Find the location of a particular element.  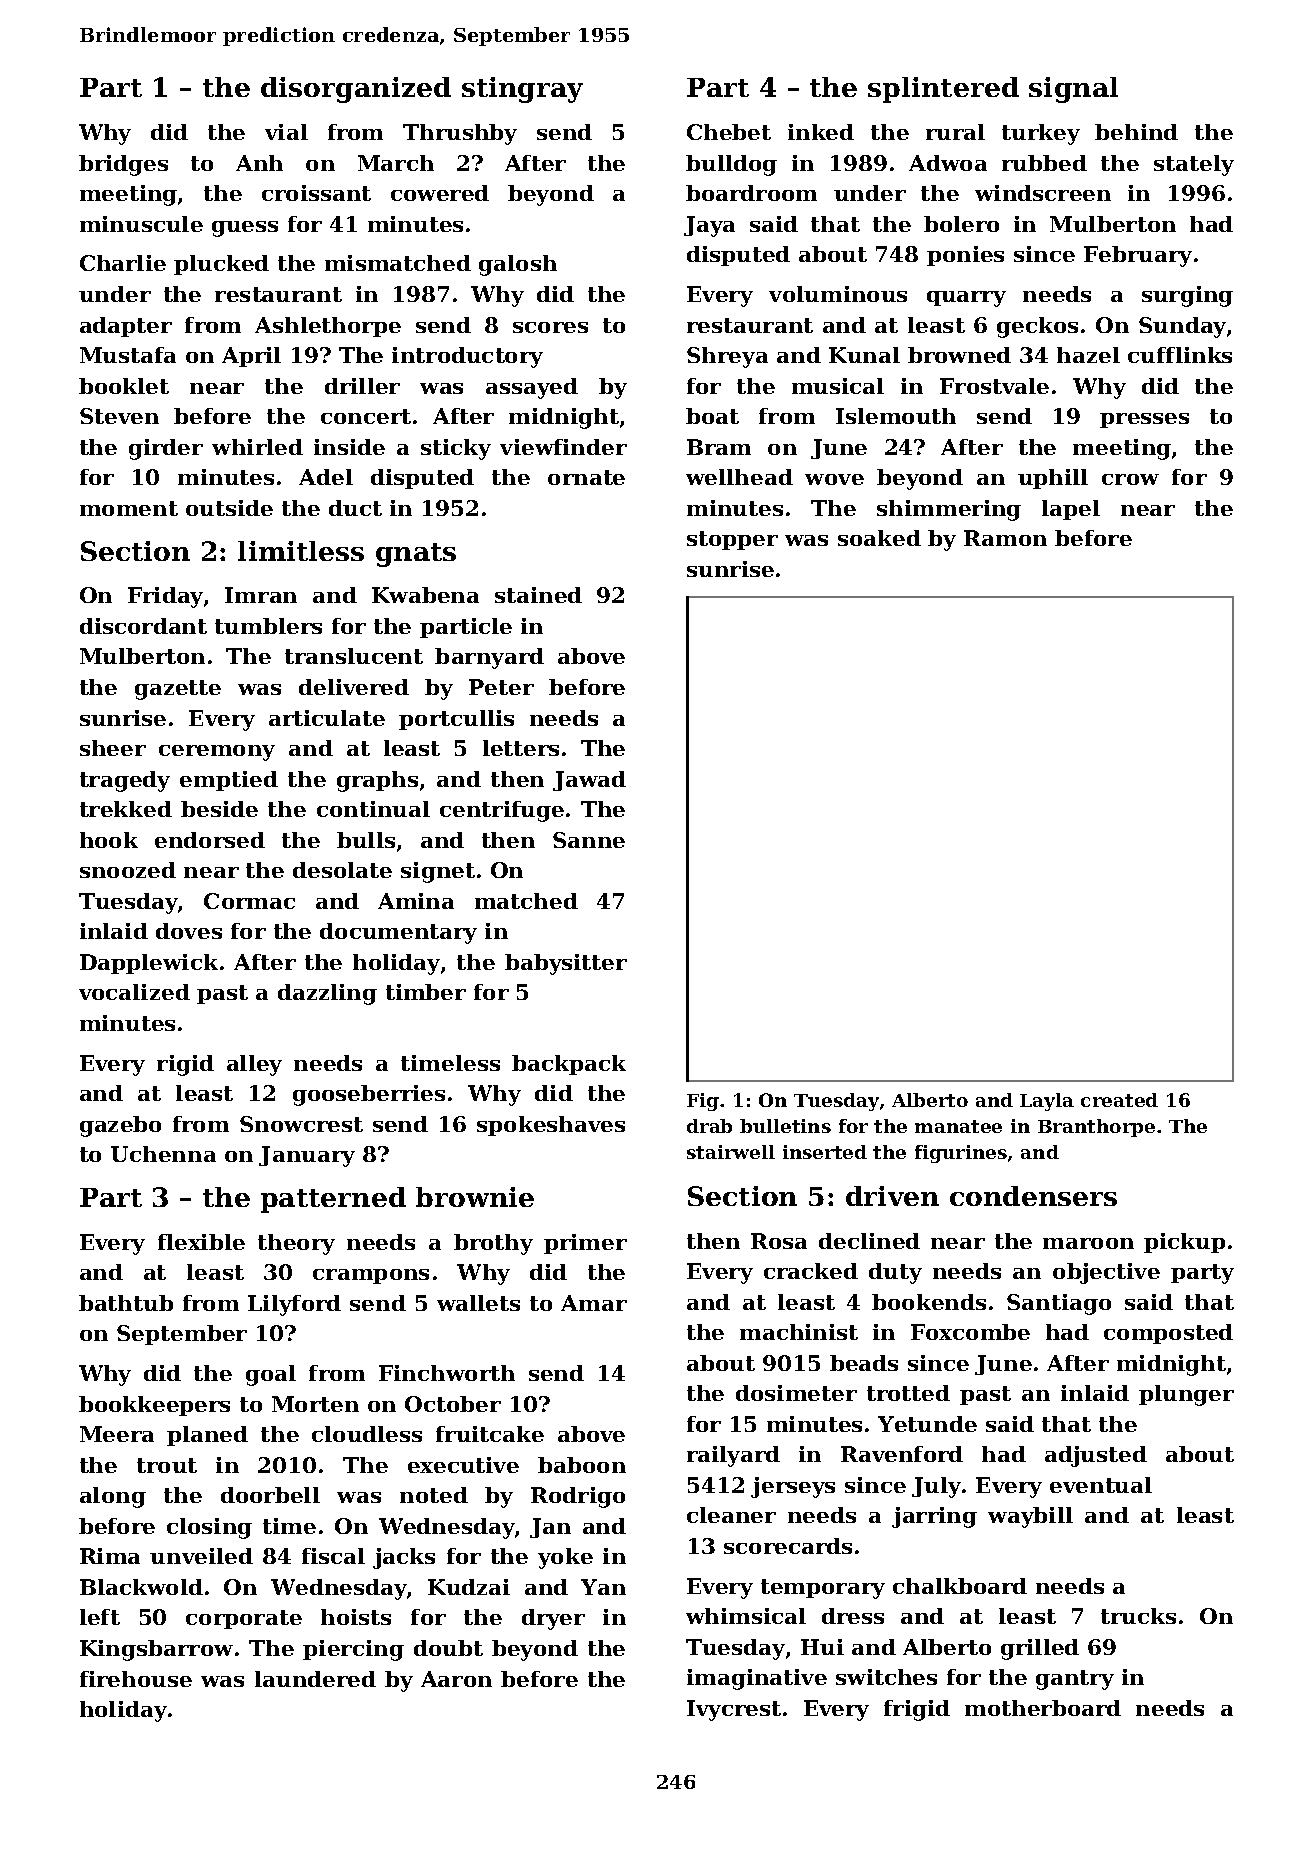

gnats is located at coordinates (416, 555).
